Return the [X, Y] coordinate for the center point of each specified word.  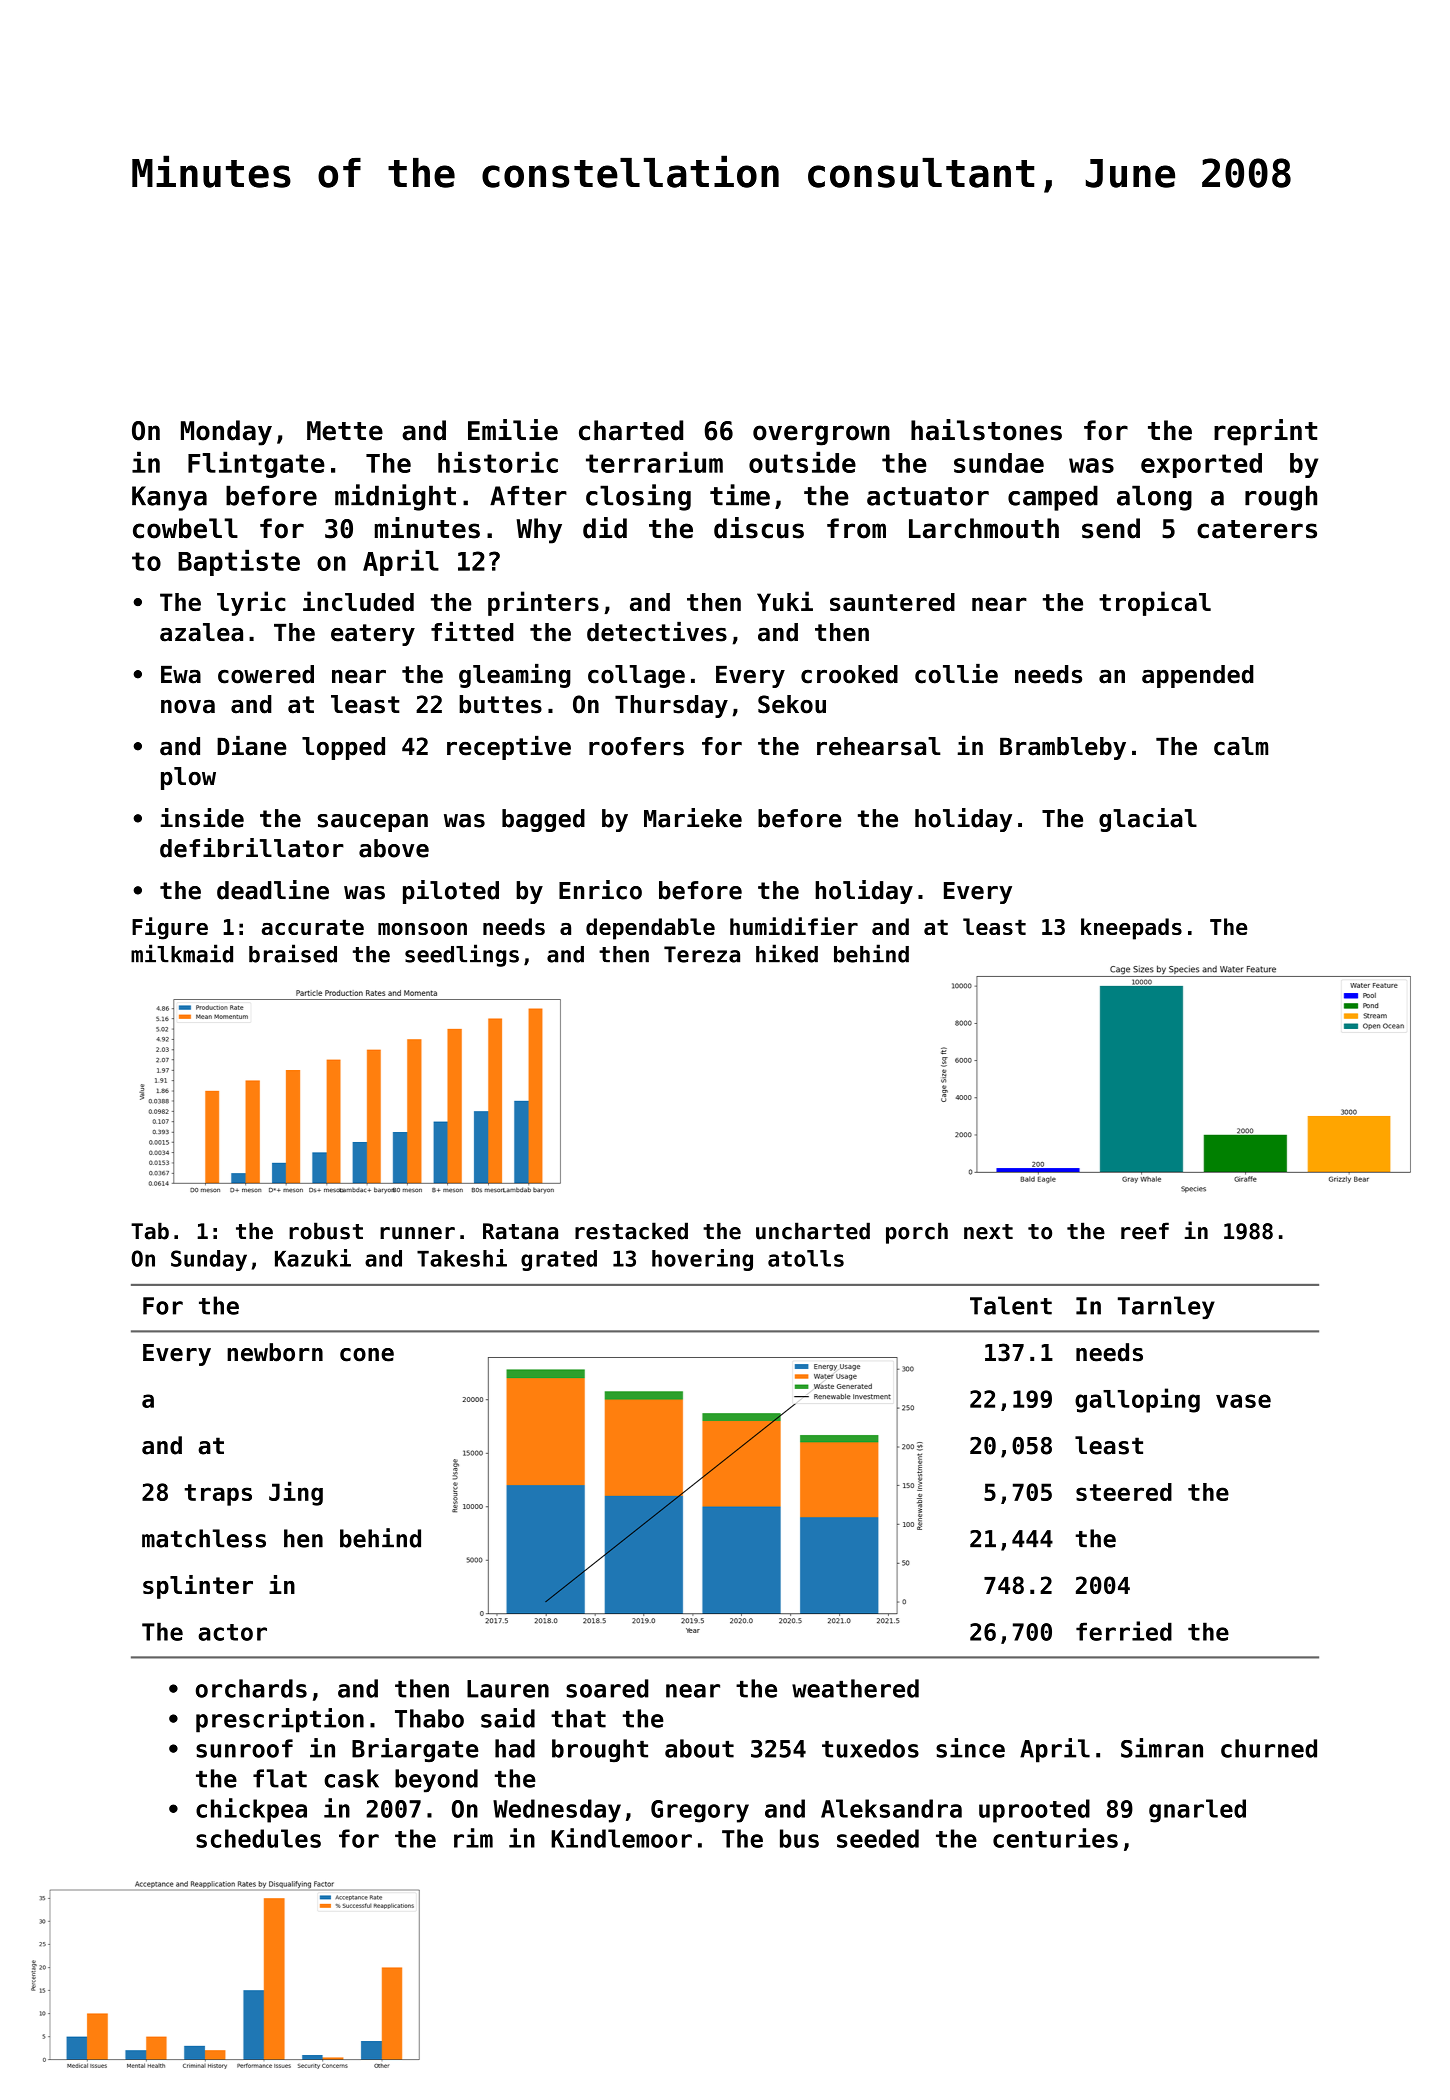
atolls [806, 1258]
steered [1124, 1492]
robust [326, 1231]
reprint [1265, 432]
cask [351, 1778]
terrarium [654, 462]
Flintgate [256, 464]
